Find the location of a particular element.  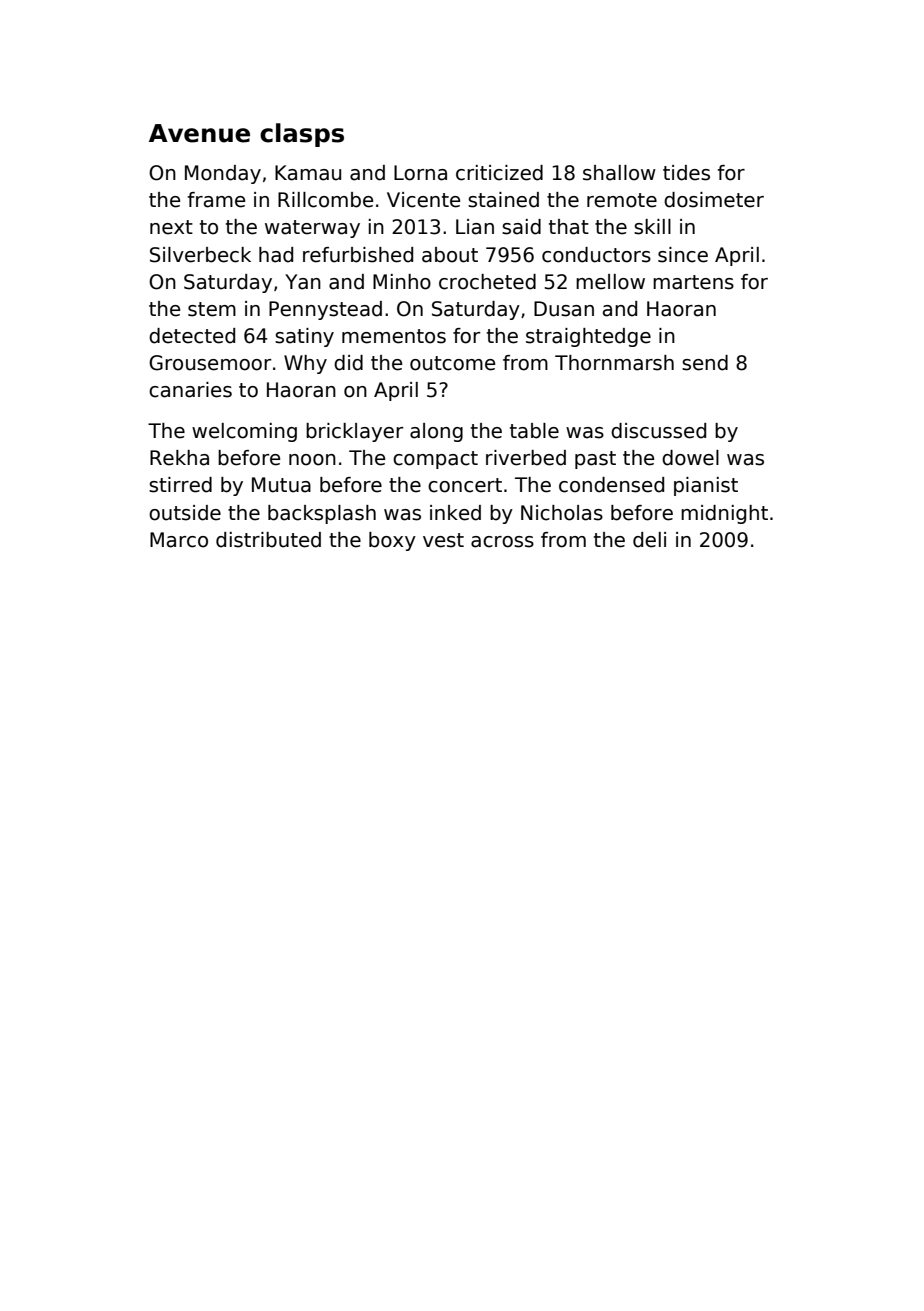

tides is located at coordinates (686, 173).
